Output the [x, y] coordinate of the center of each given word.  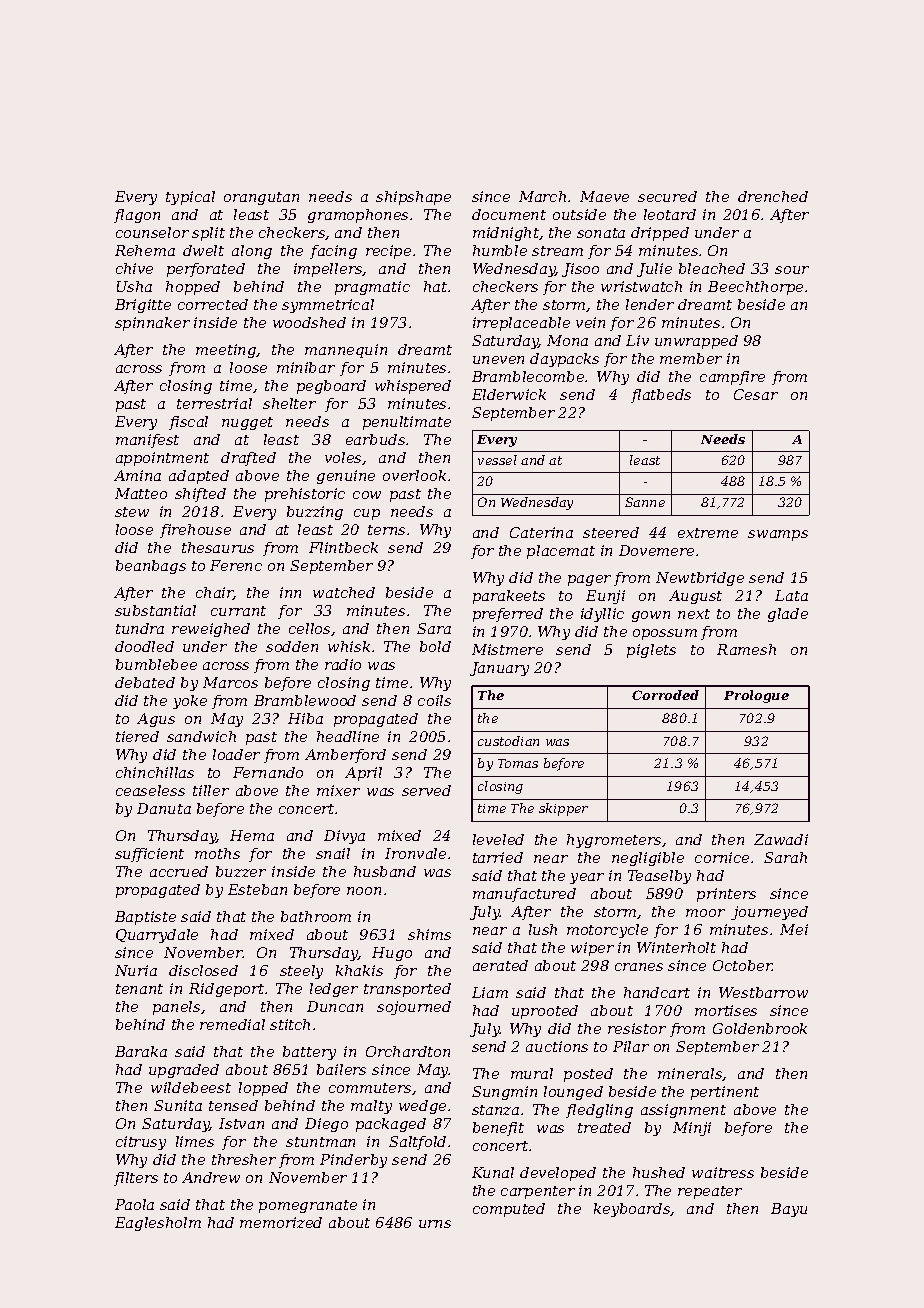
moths [217, 853]
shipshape [413, 198]
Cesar [756, 394]
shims [429, 934]
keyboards [632, 1210]
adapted [199, 477]
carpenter [538, 1192]
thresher [244, 1159]
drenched [773, 196]
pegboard [331, 387]
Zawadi [781, 839]
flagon [137, 216]
